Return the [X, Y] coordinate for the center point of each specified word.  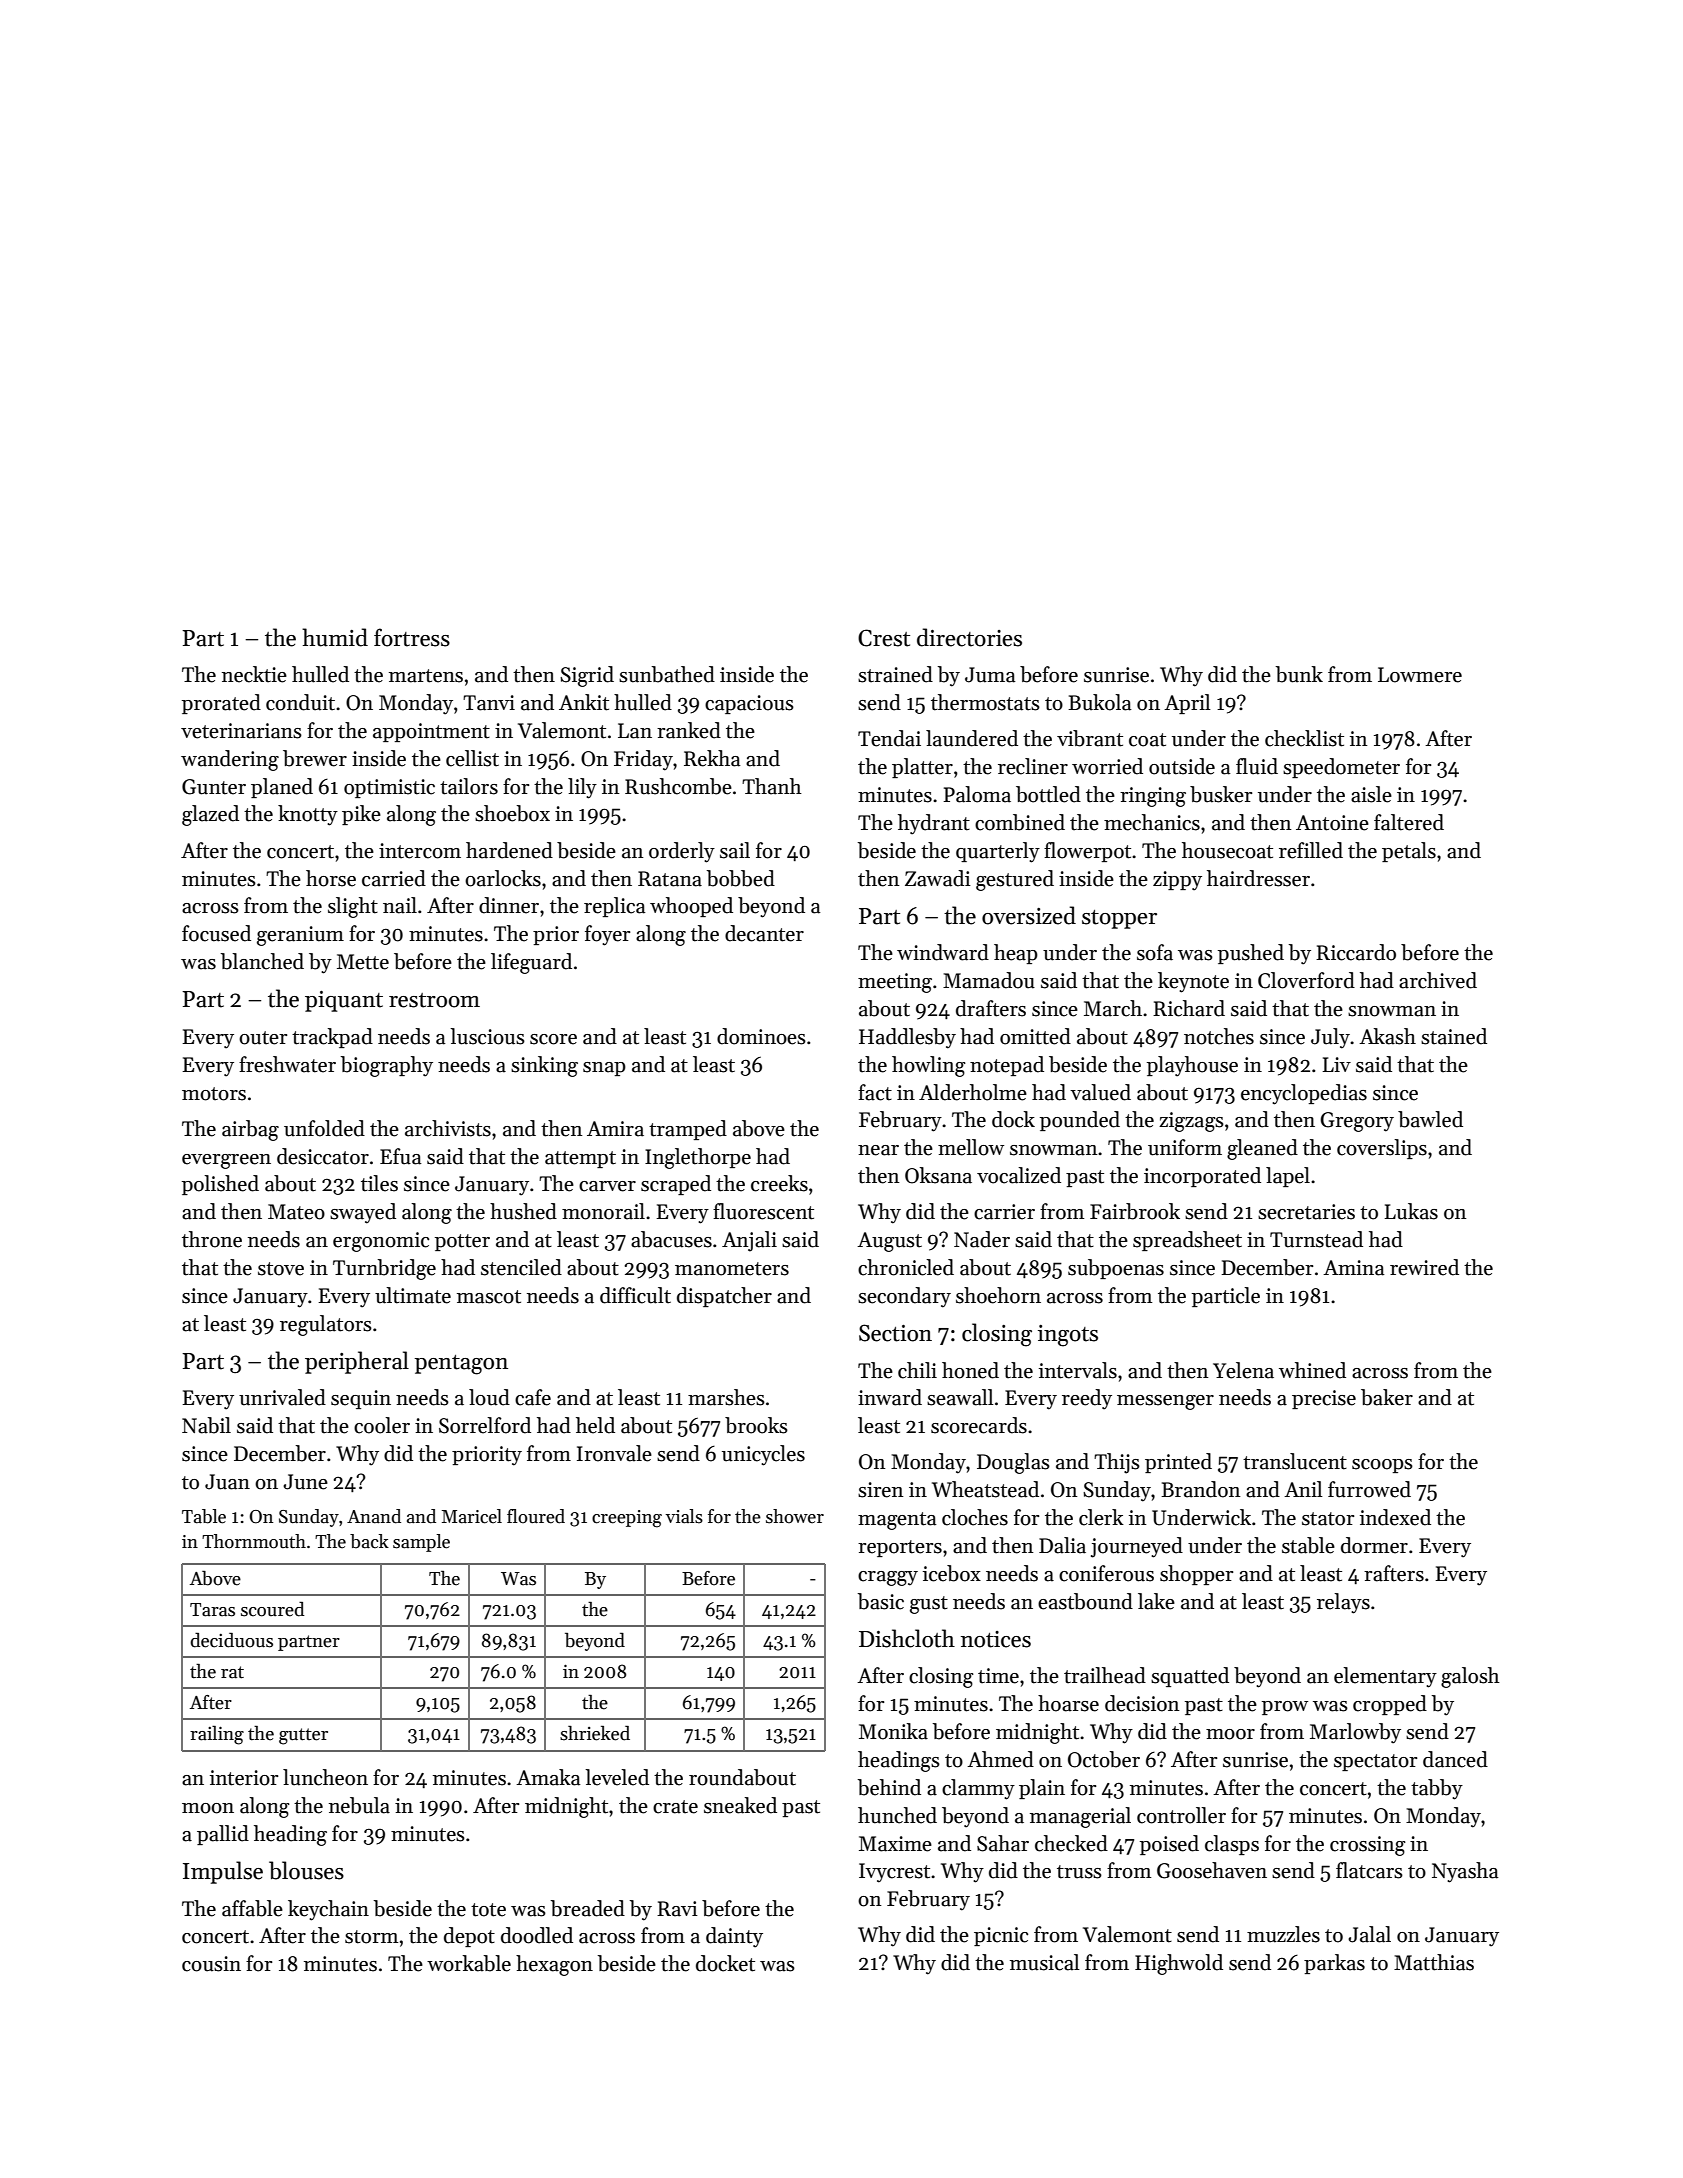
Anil [1303, 1489]
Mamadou [989, 980]
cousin [211, 1964]
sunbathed [667, 674]
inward [890, 1397]
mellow [971, 1147]
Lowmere [1420, 675]
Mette [363, 962]
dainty [734, 1937]
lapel [1288, 1177]
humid [335, 637]
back [369, 1541]
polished [220, 1185]
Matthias [1434, 1962]
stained [1454, 1036]
